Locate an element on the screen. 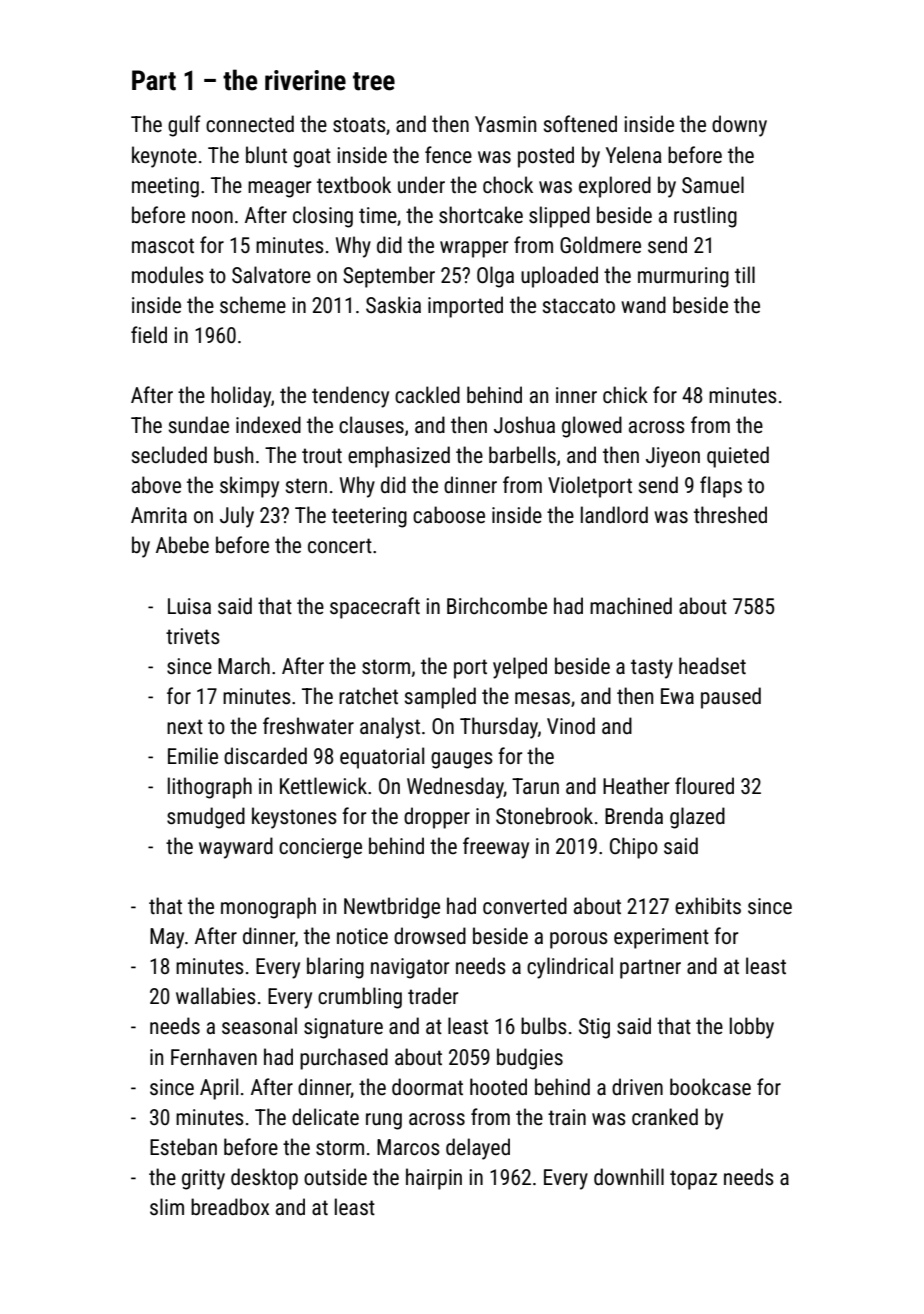 The width and height of the screenshot is (924, 1314). riverine is located at coordinates (305, 80).
